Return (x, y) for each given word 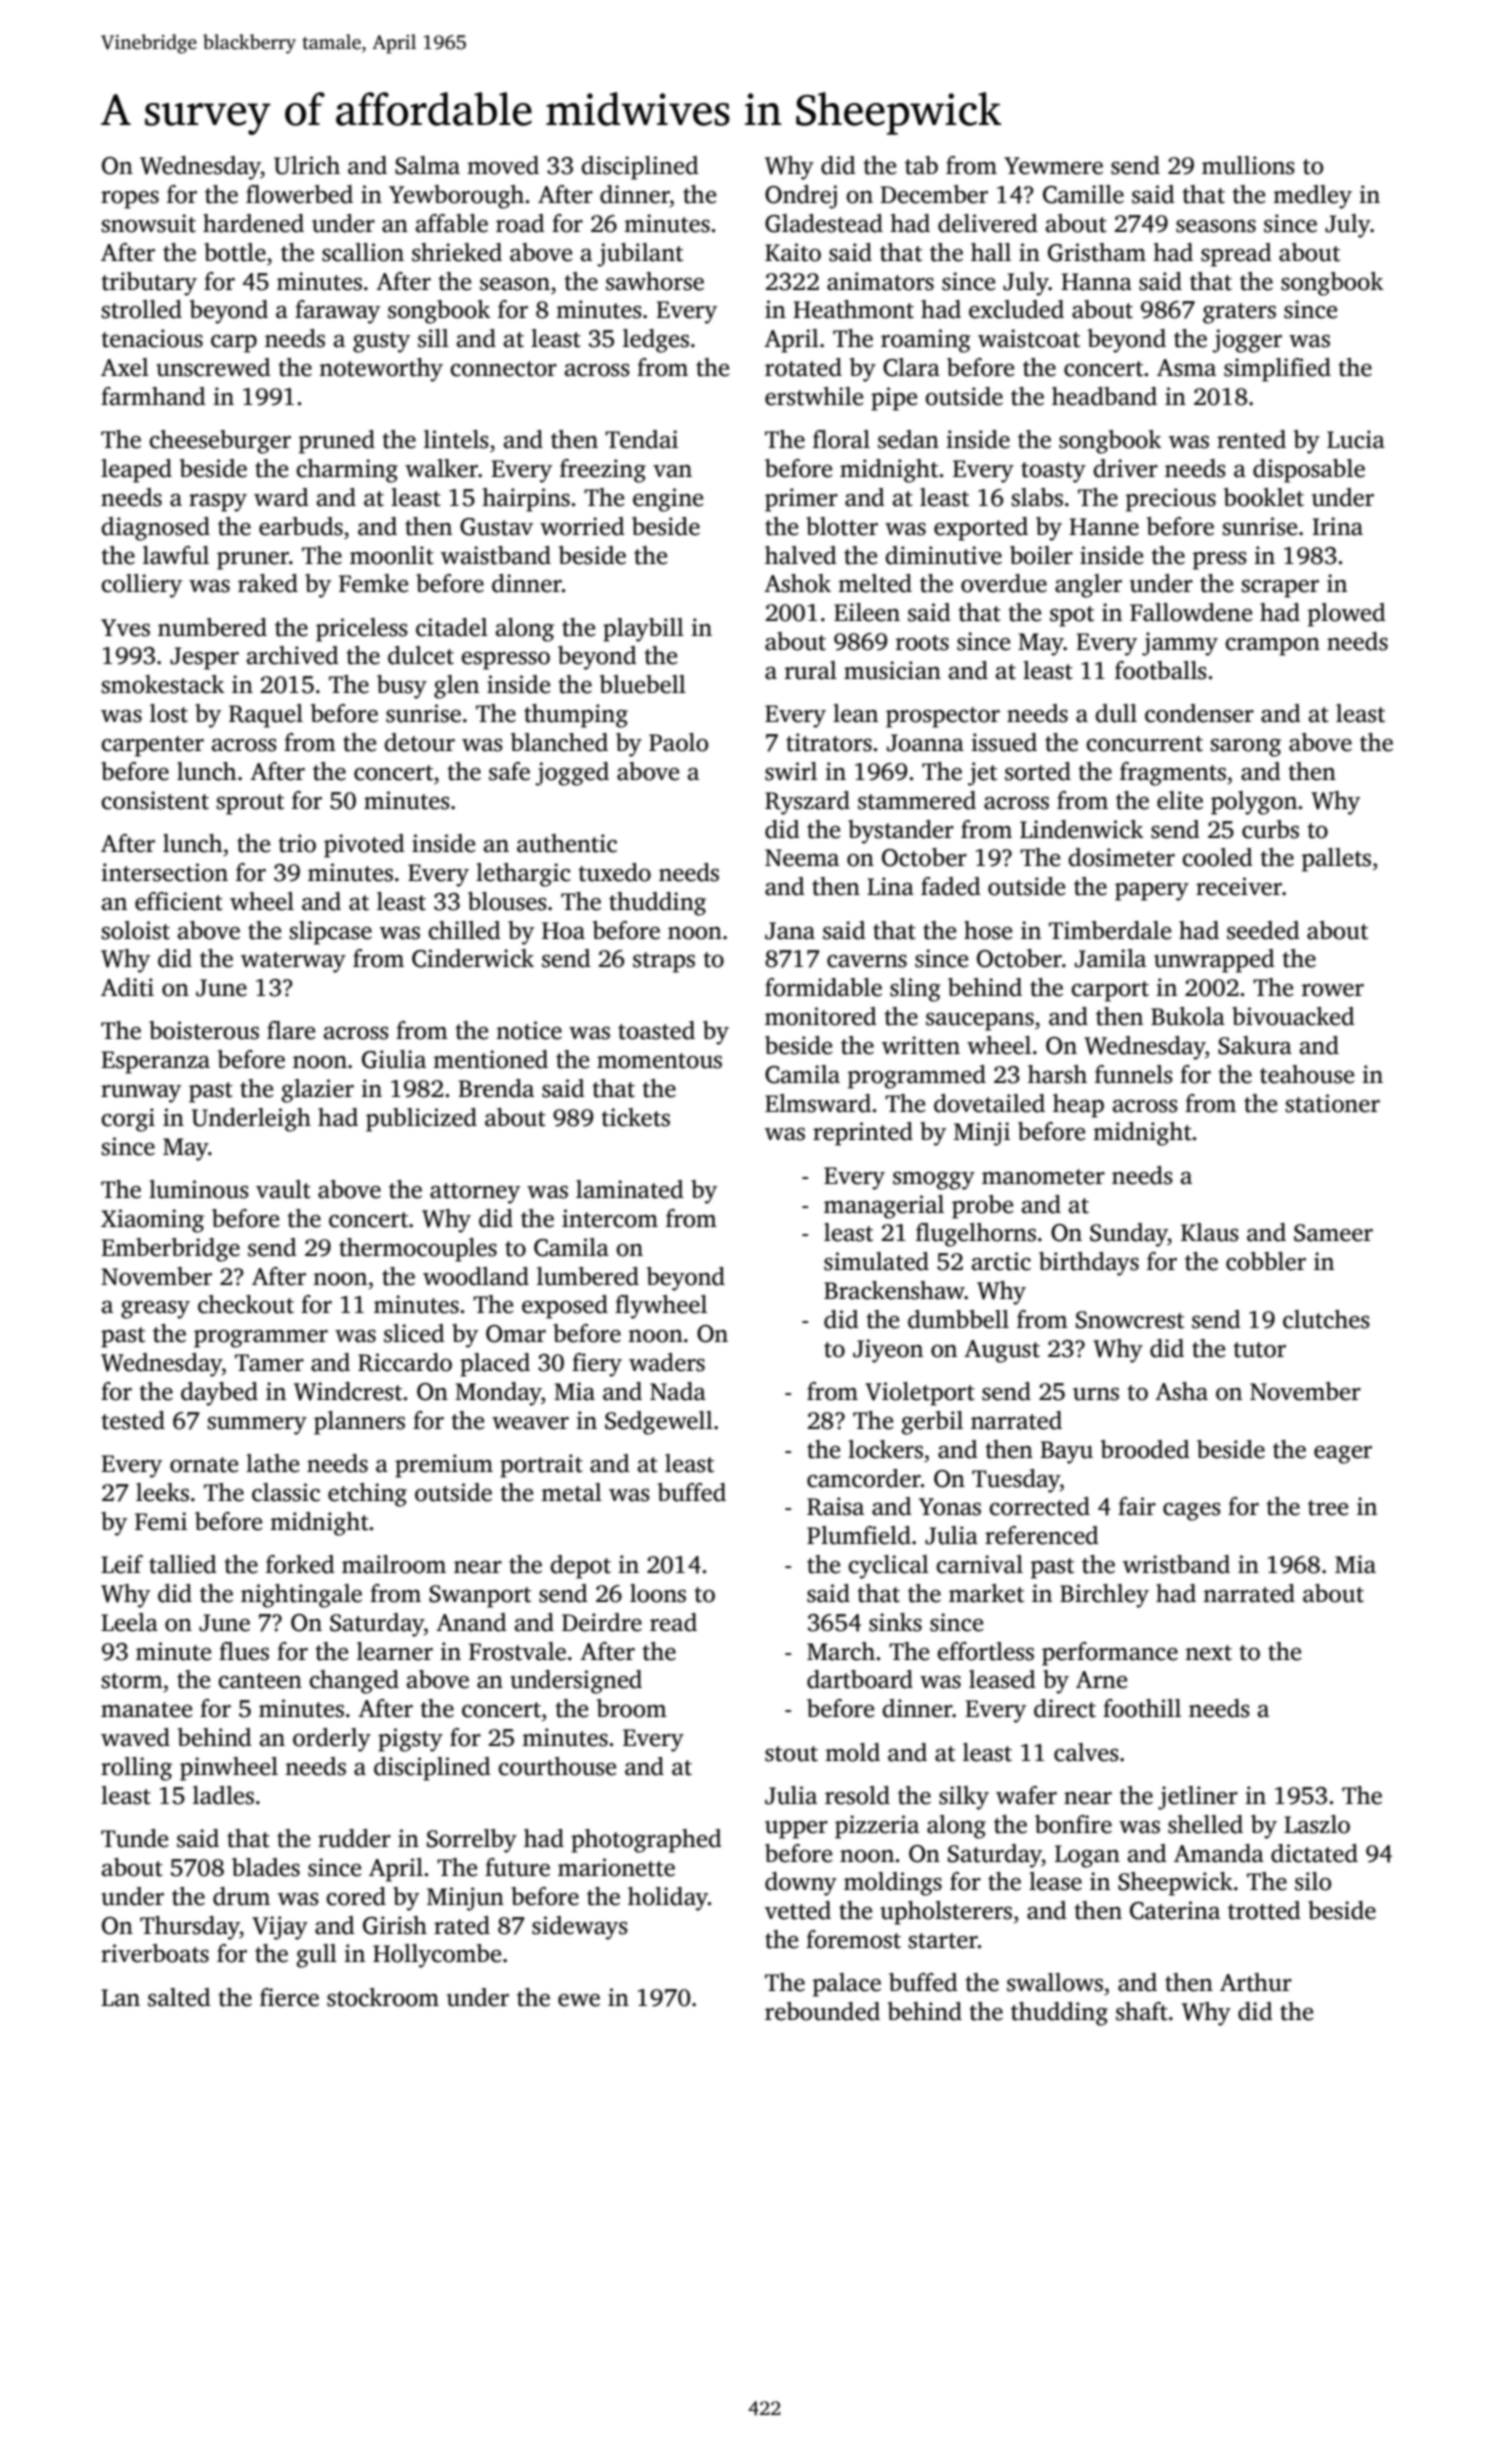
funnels (1134, 1074)
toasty (1053, 472)
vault (283, 1189)
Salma (427, 165)
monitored (821, 1016)
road (520, 223)
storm (132, 1681)
